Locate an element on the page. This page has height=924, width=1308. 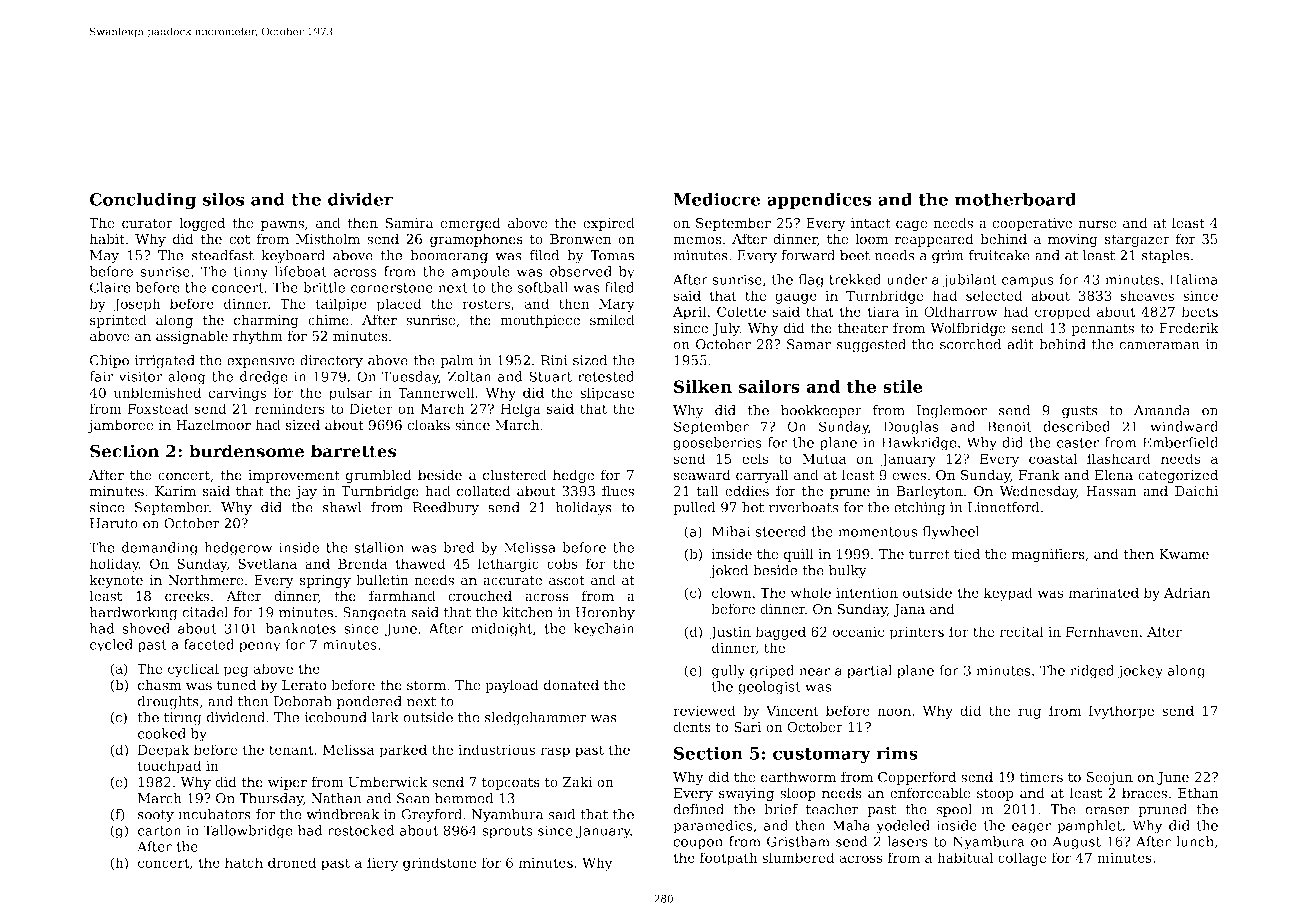
sprouts is located at coordinates (507, 832).
